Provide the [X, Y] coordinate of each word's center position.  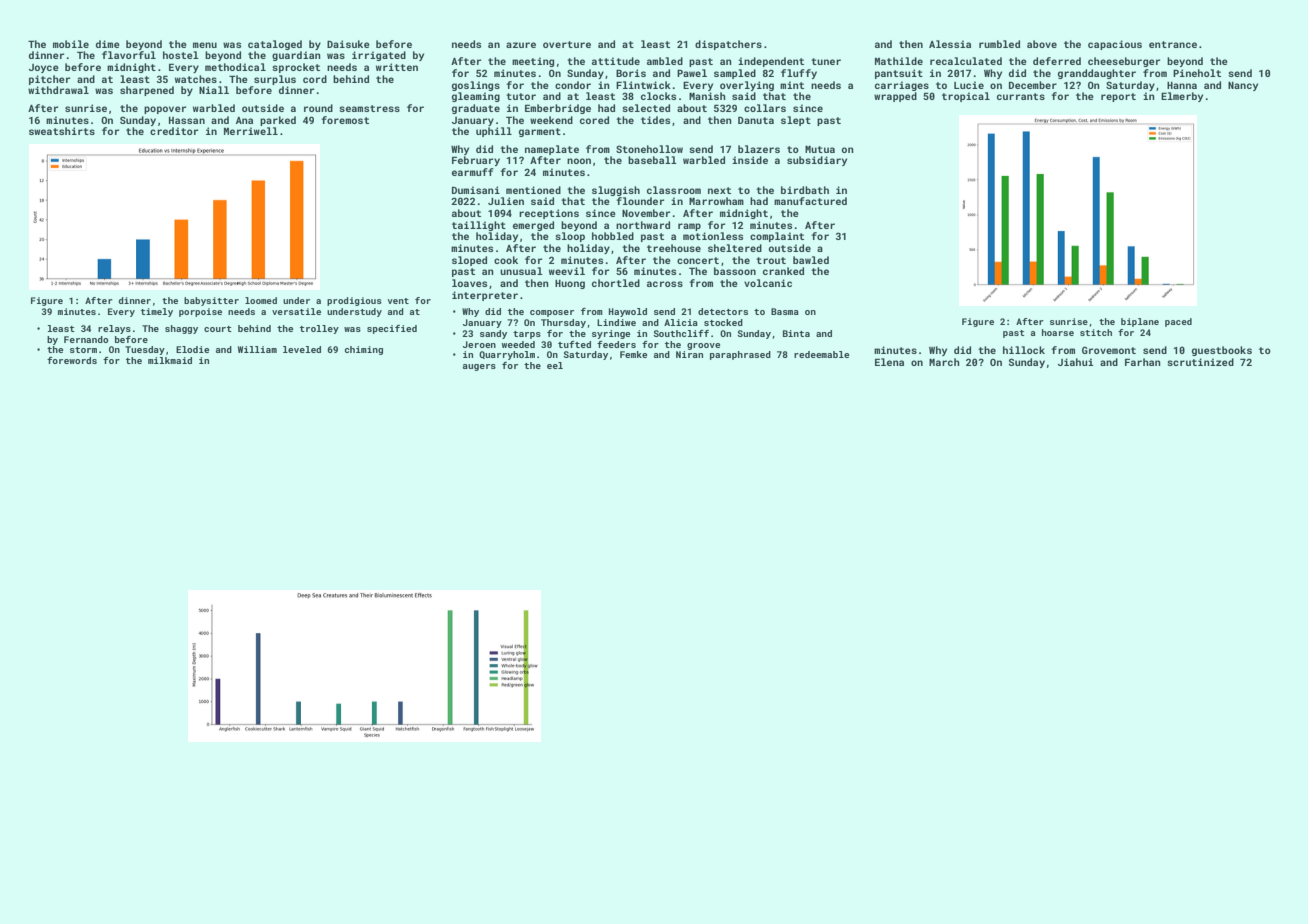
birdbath [805, 190]
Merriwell [251, 131]
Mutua [820, 149]
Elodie [192, 349]
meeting [533, 62]
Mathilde [899, 61]
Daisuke [348, 44]
